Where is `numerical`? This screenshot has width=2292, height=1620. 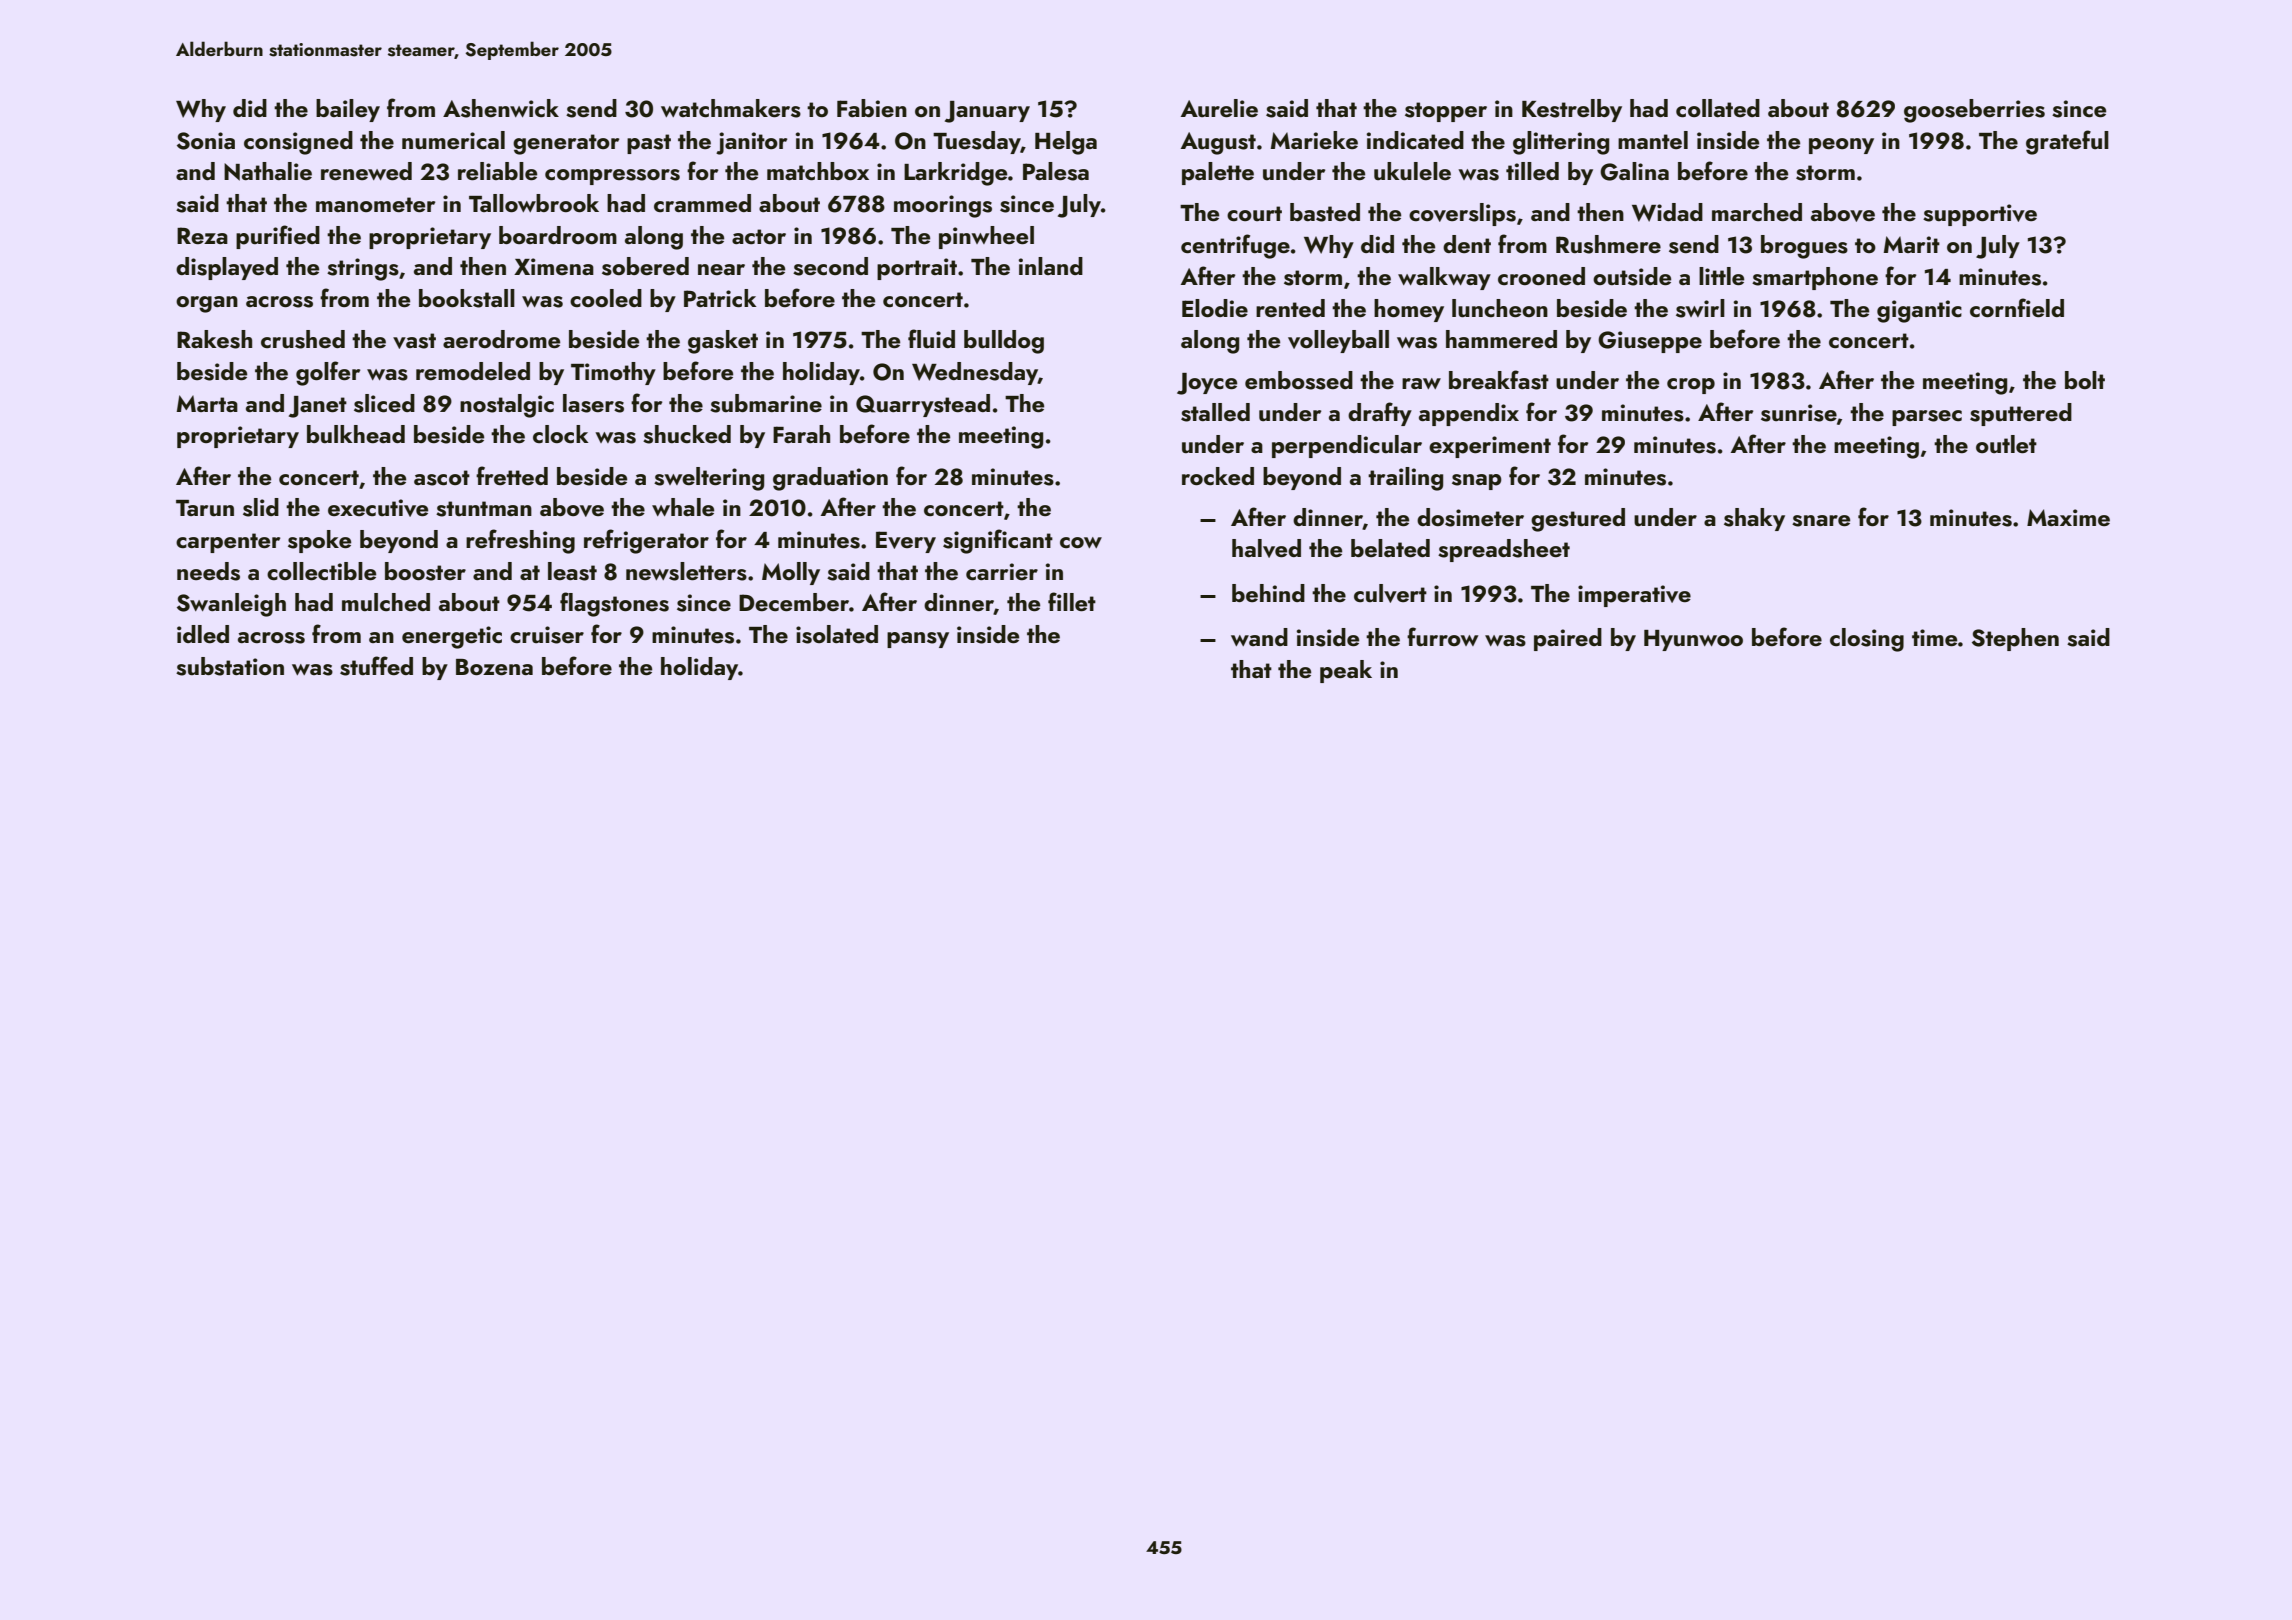
numerical is located at coordinates (453, 140).
